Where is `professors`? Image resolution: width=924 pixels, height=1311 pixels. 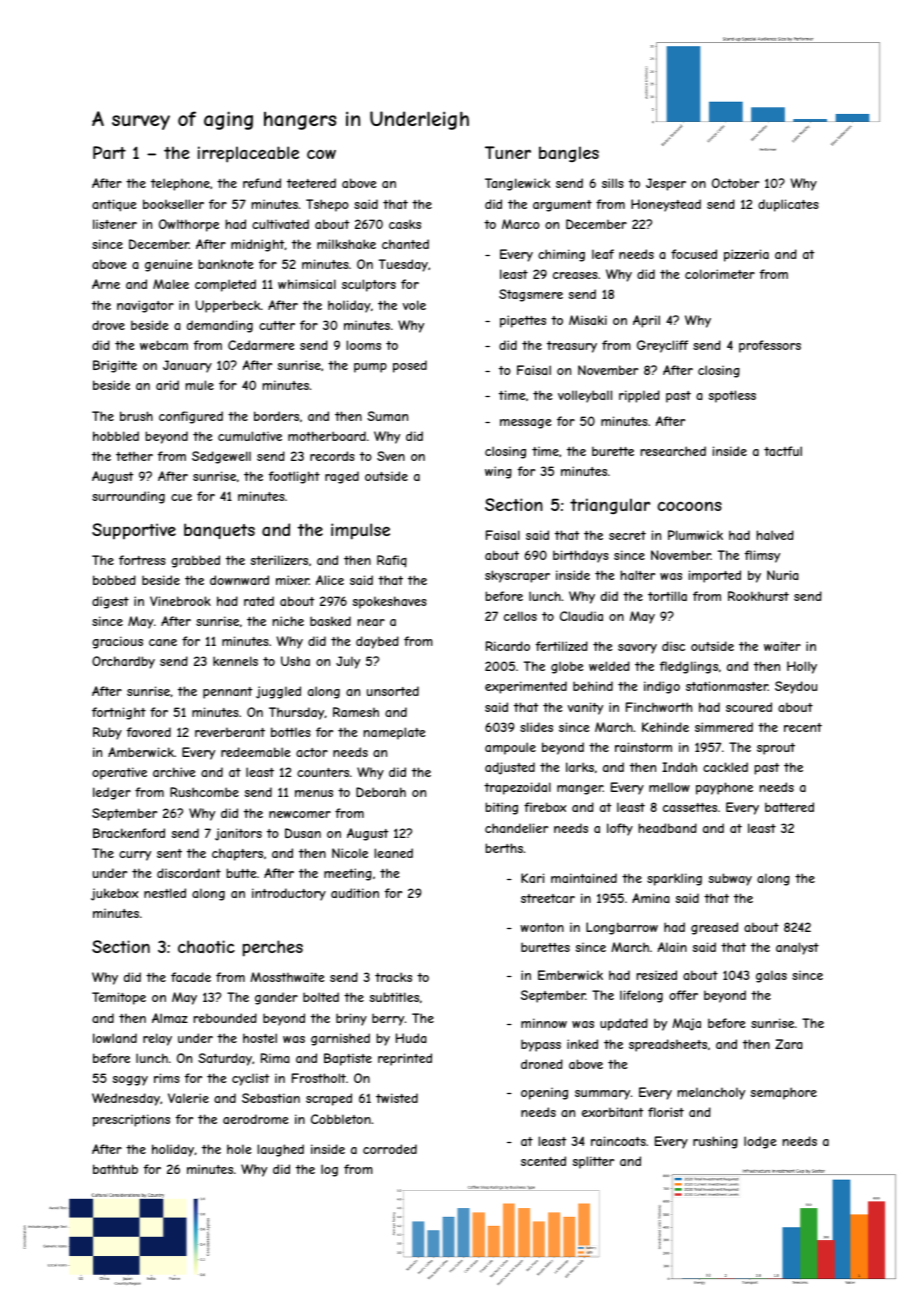 professors is located at coordinates (770, 346).
